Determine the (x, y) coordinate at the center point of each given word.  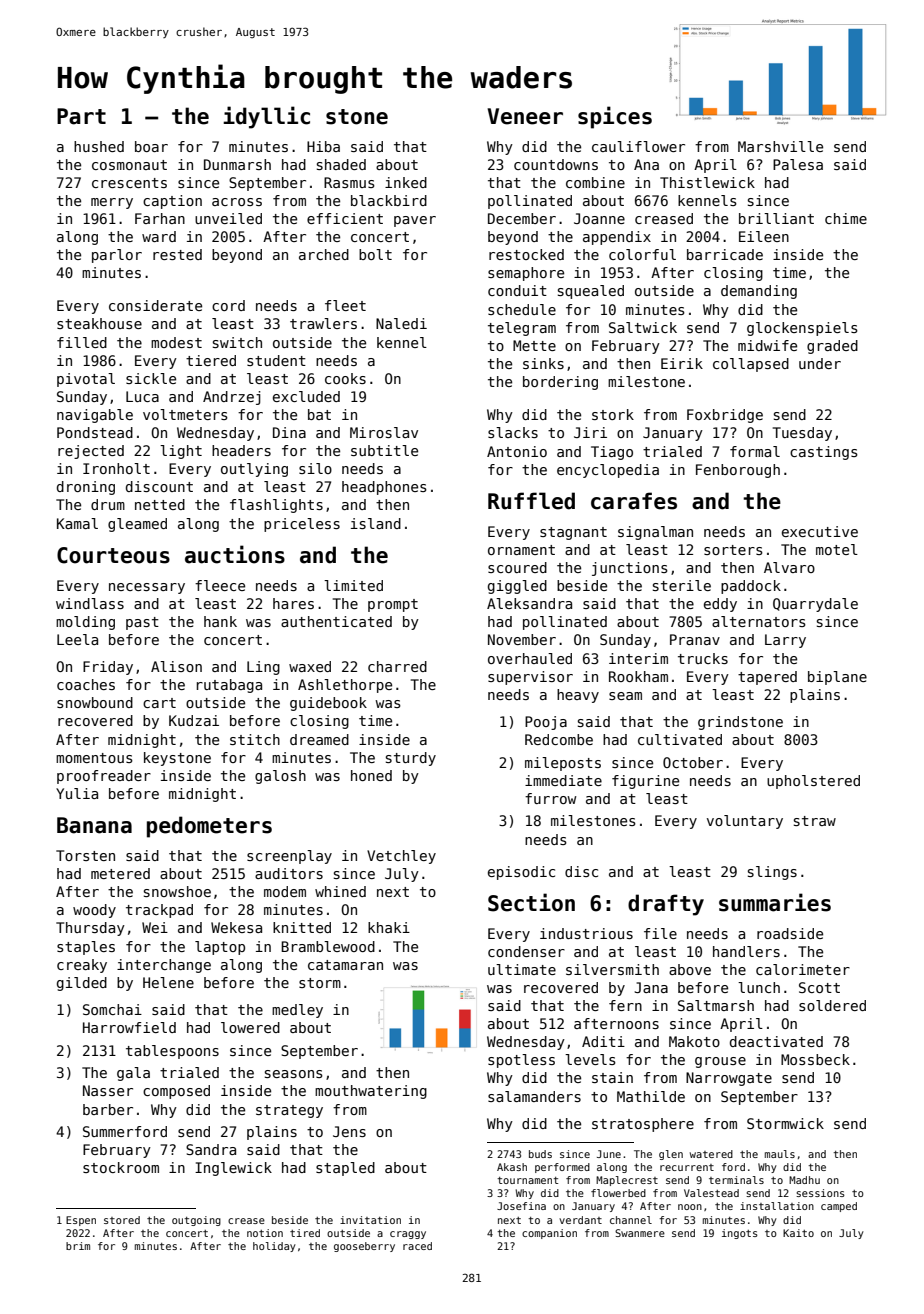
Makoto (694, 1041)
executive (820, 531)
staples (86, 948)
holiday (274, 1247)
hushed (99, 146)
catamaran (345, 965)
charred (397, 666)
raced (417, 1246)
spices (615, 117)
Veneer (525, 116)
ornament (521, 550)
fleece (220, 585)
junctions (630, 569)
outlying (254, 470)
